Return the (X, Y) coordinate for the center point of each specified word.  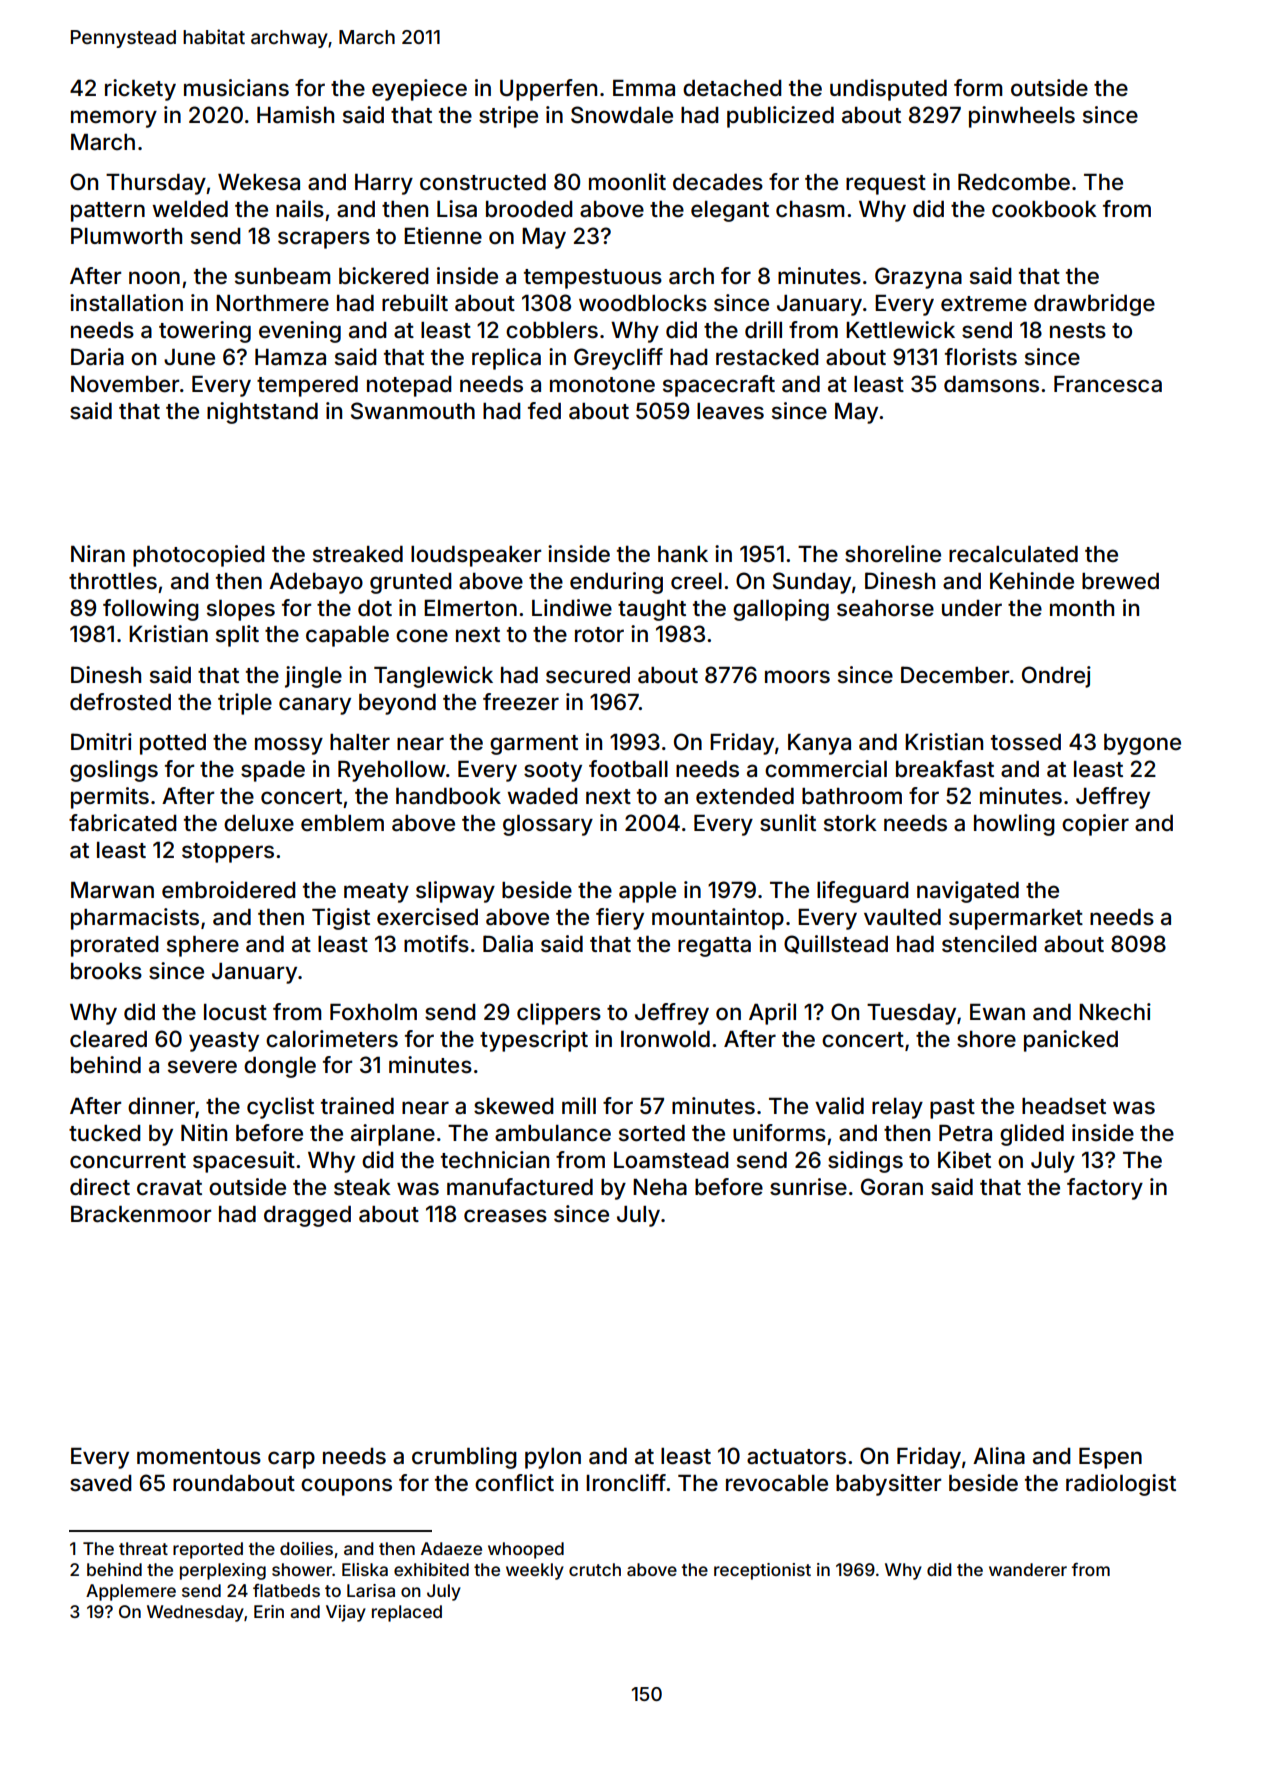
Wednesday (195, 1613)
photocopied (198, 556)
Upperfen (548, 90)
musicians (236, 88)
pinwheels (1022, 117)
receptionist (762, 1571)
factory (1105, 1189)
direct (100, 1187)
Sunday (812, 583)
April (772, 1014)
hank (683, 554)
